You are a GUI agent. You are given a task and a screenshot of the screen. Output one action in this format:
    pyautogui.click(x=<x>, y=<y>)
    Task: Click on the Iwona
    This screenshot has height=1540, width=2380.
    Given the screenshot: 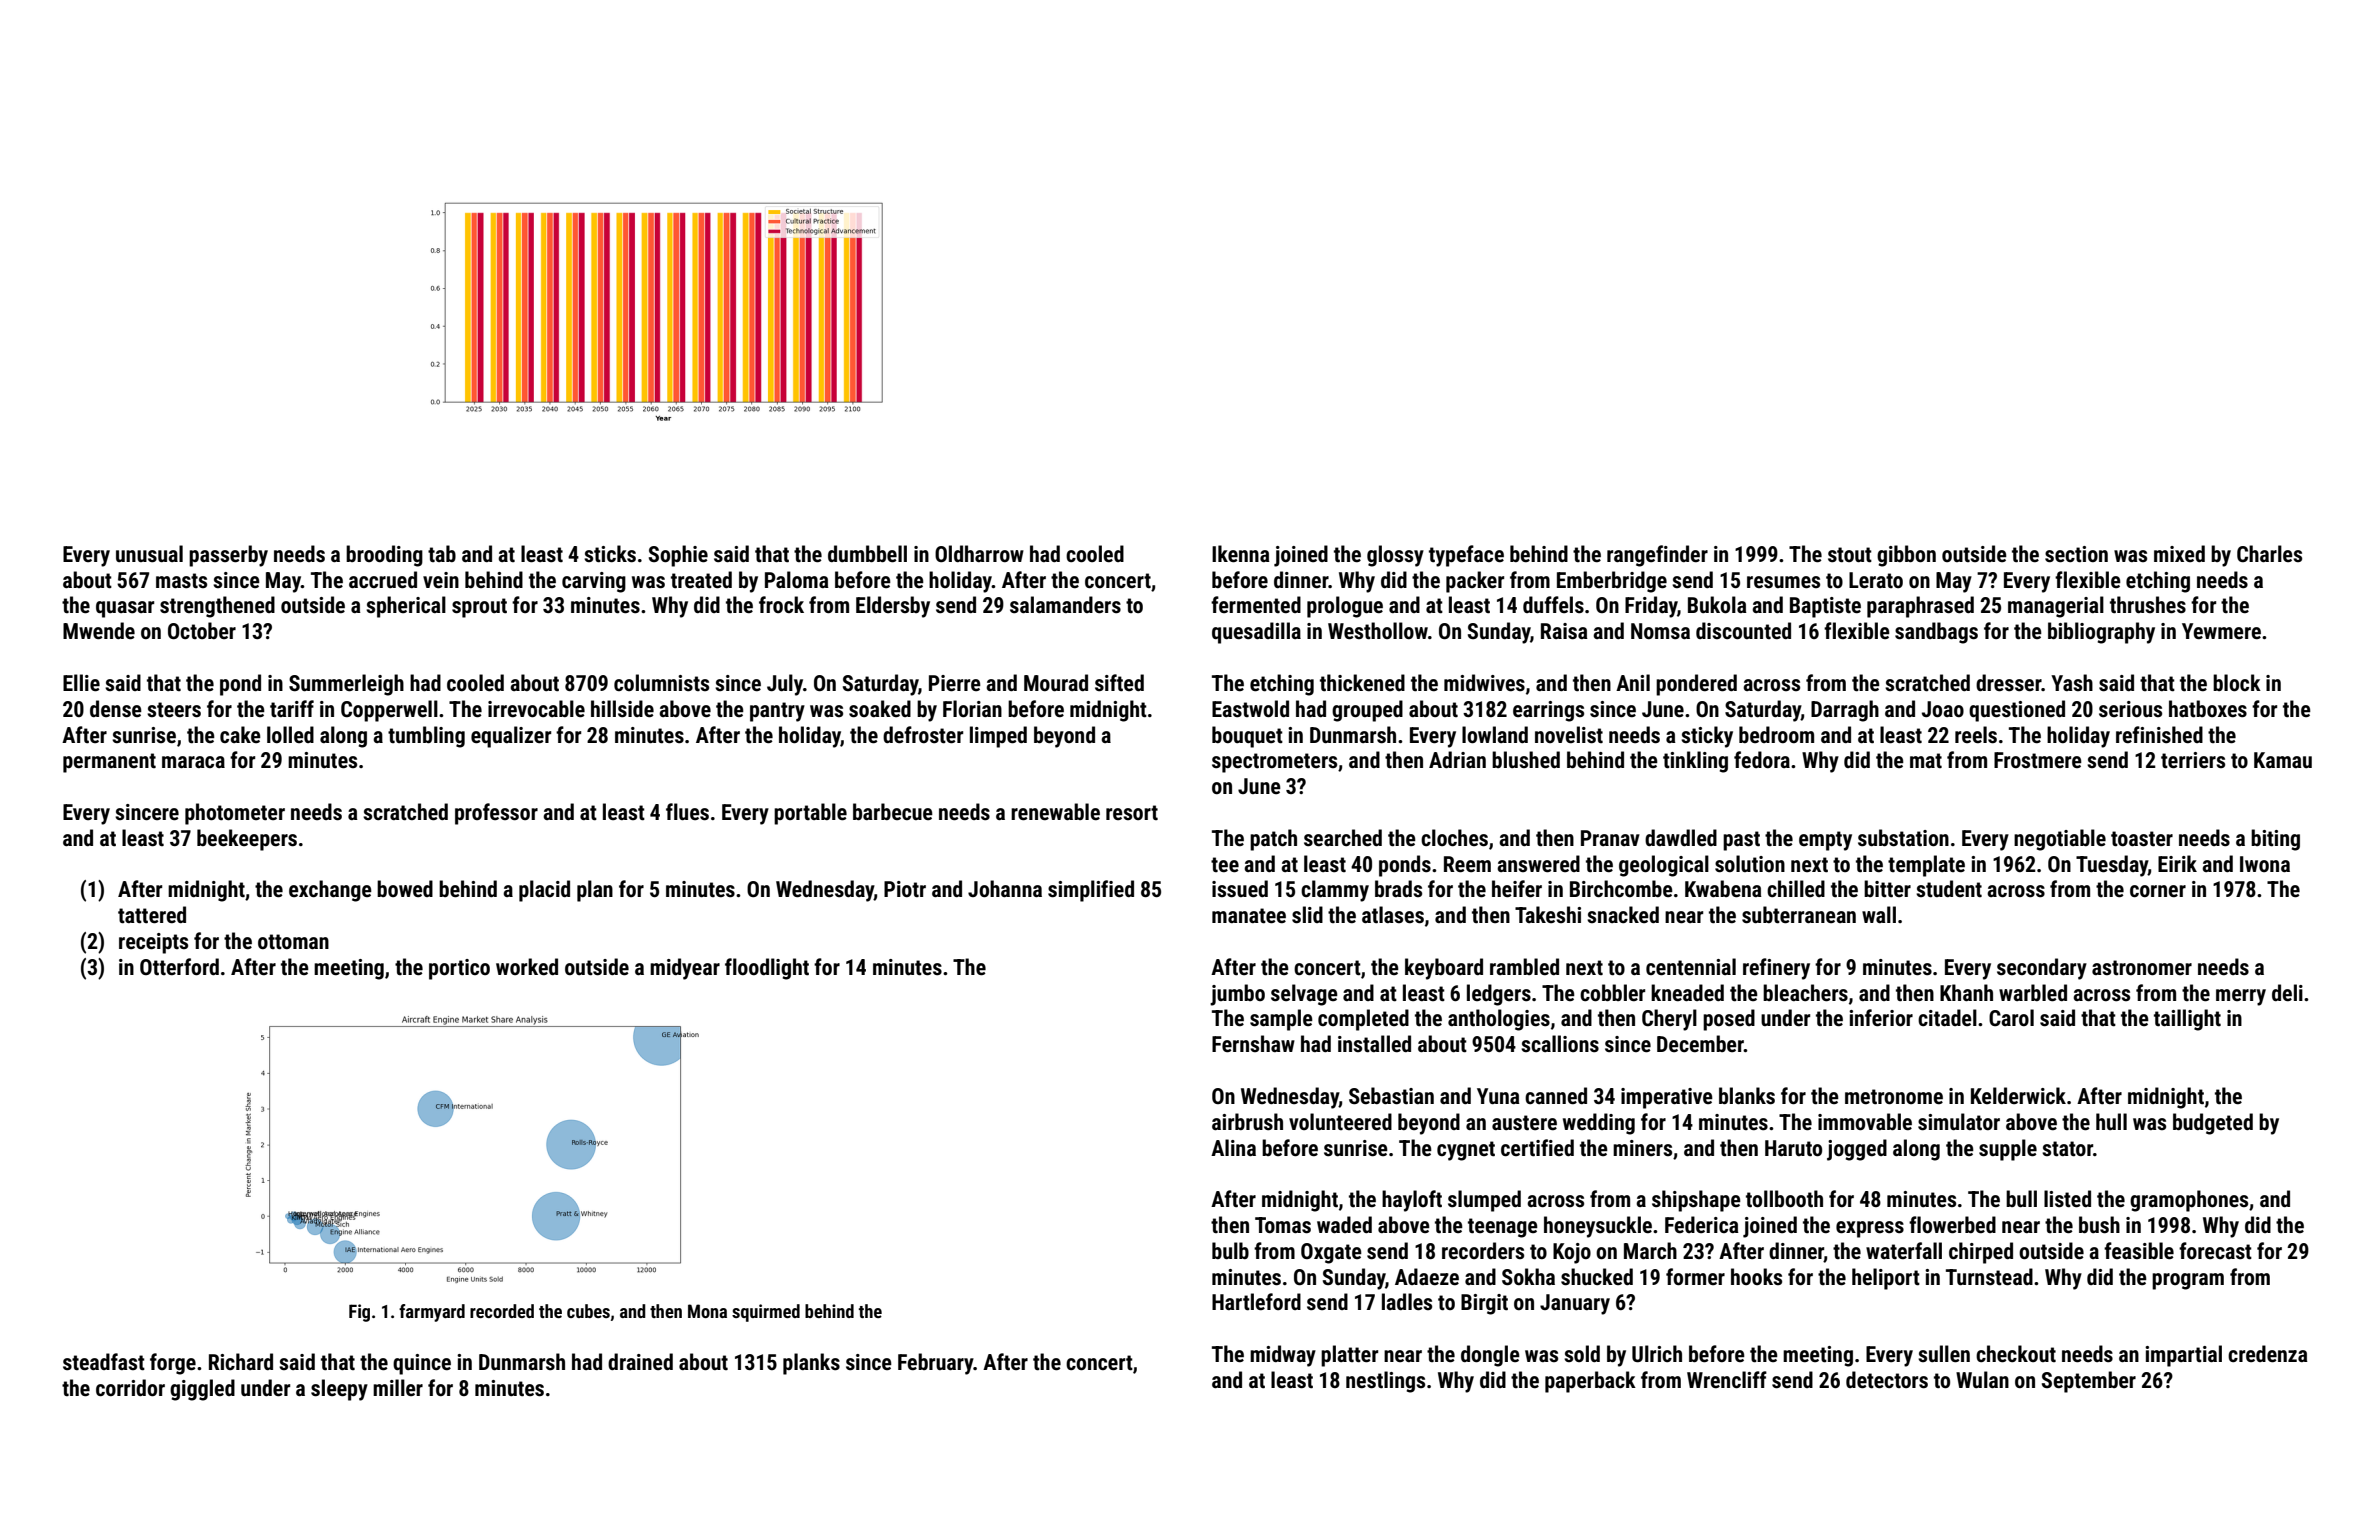 What is the action you would take?
    pyautogui.click(x=2265, y=864)
